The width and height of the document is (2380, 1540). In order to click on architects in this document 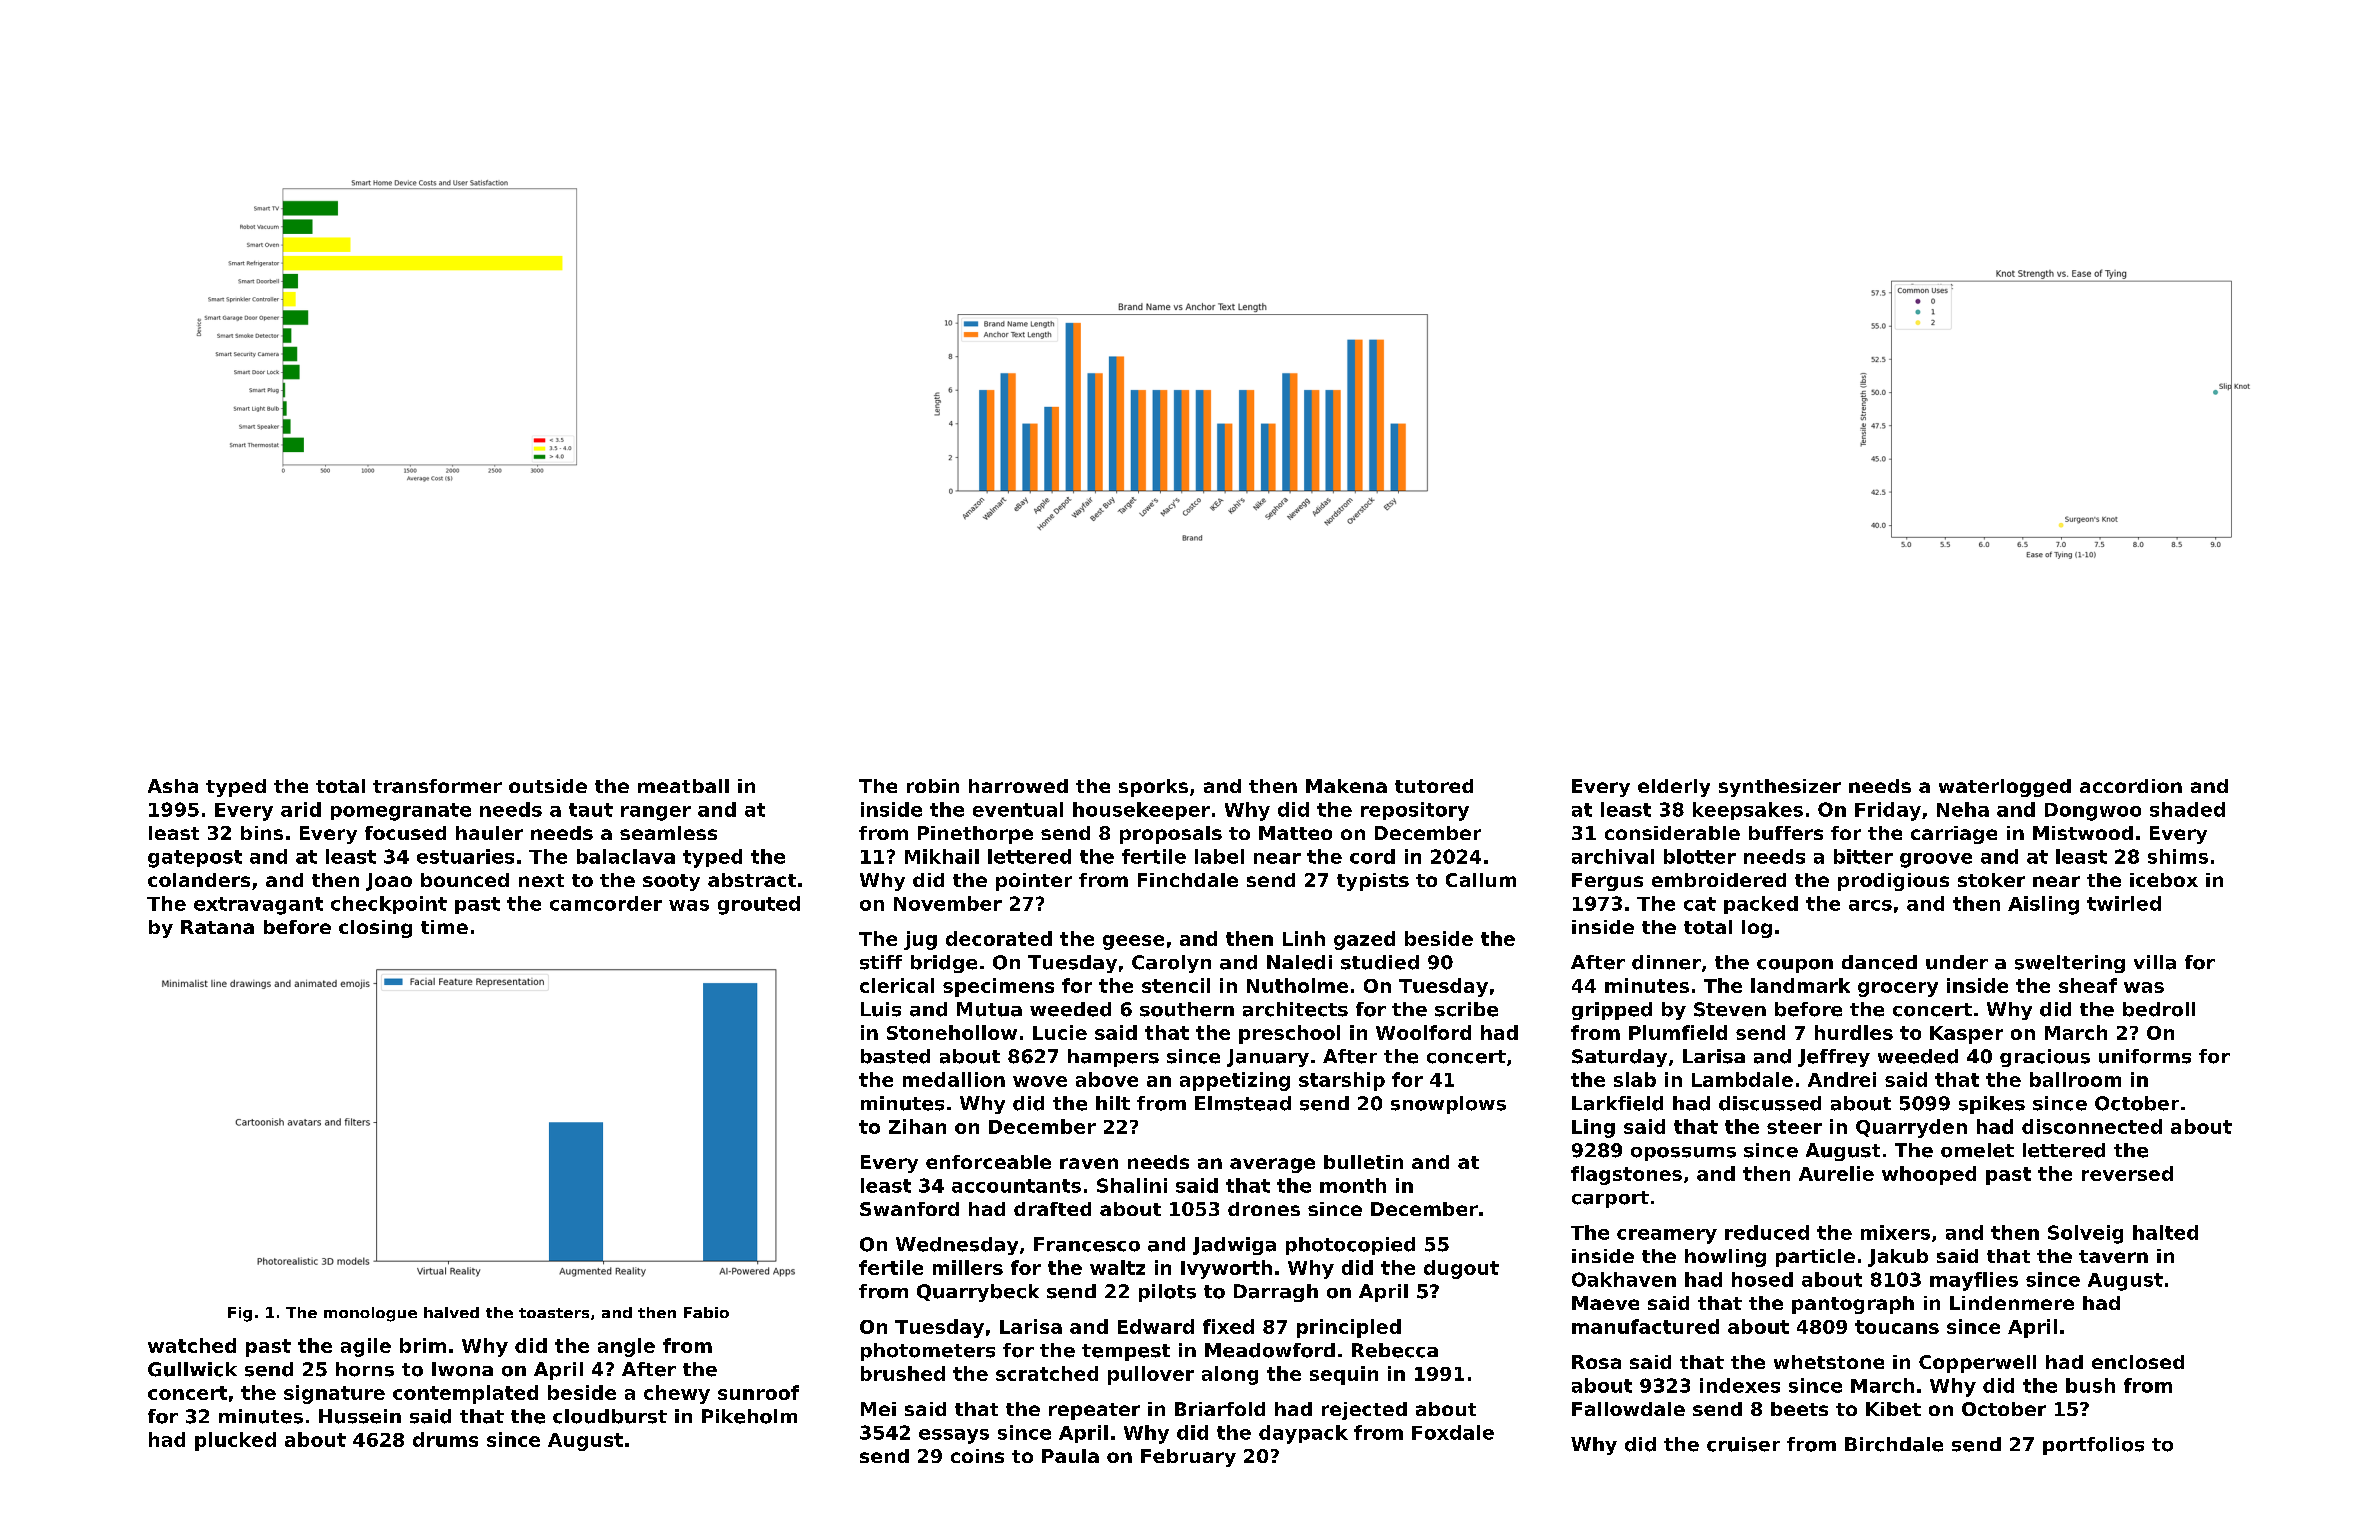, I will do `click(1295, 1009)`.
